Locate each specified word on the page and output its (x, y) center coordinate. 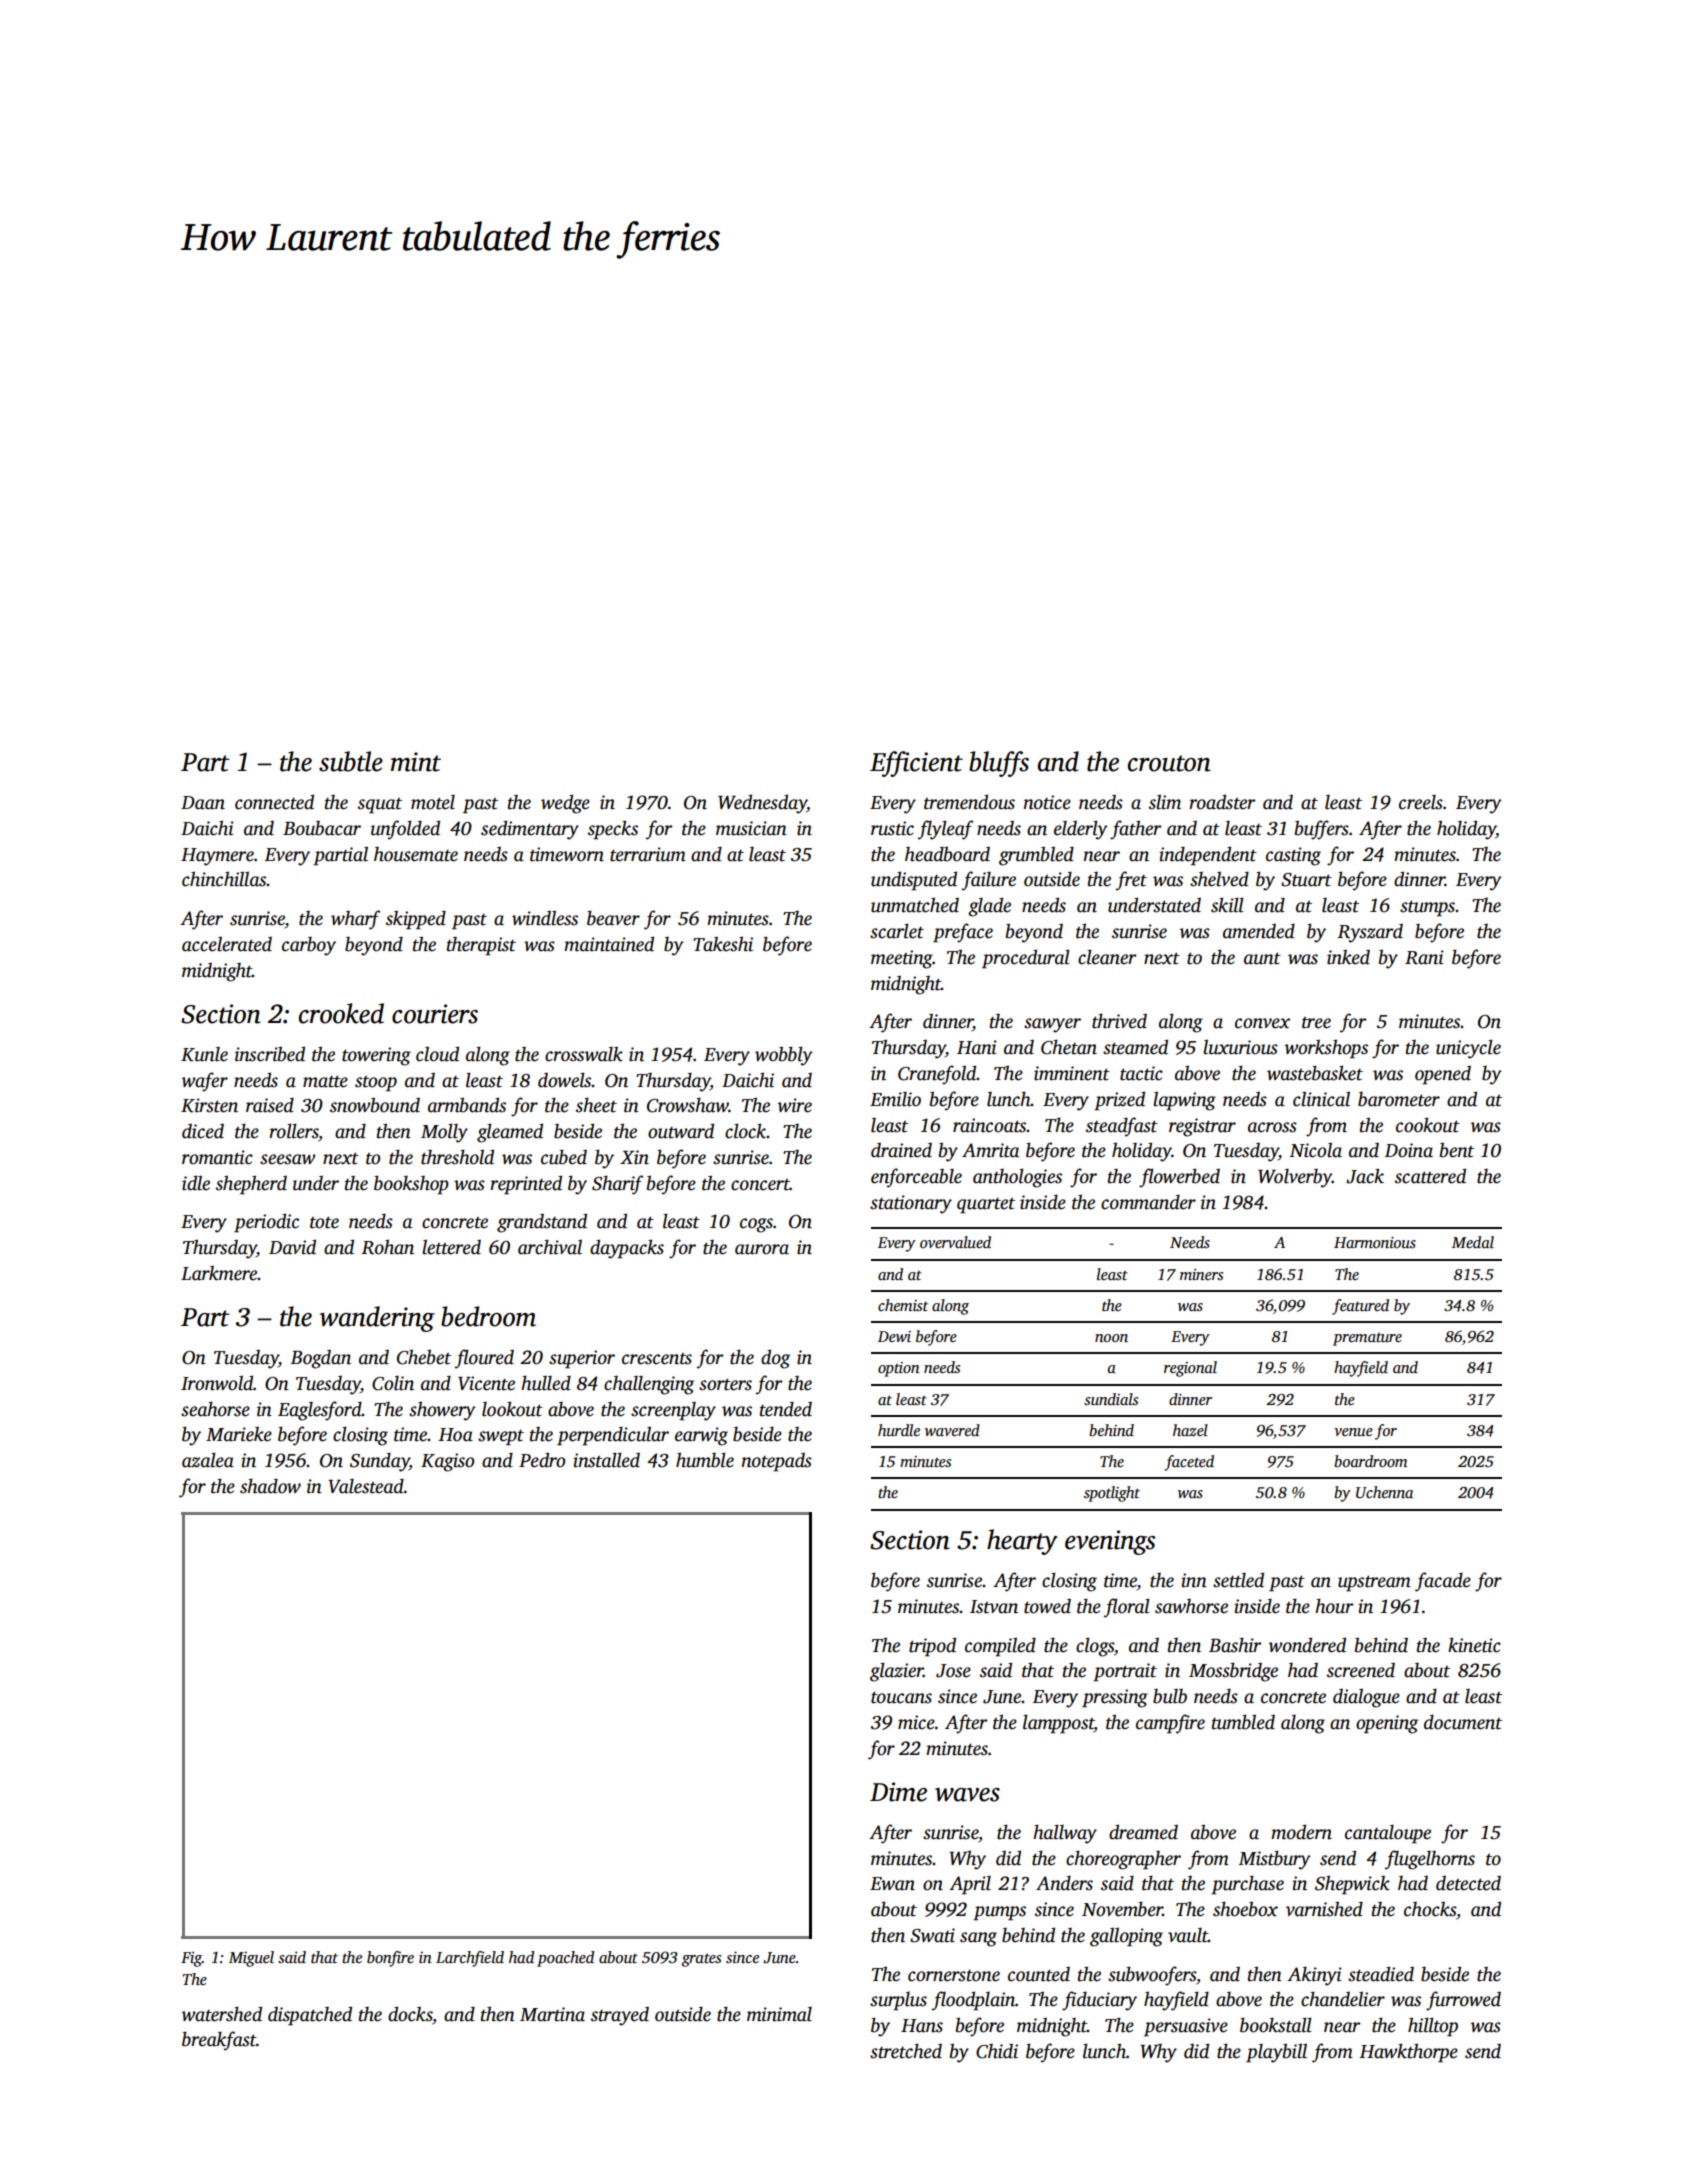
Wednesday (762, 804)
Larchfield (470, 1959)
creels (1421, 802)
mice (916, 1722)
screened (1361, 1670)
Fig (191, 1959)
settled (1238, 1580)
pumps (999, 1913)
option (899, 1369)
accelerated (227, 944)
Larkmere (219, 1273)
